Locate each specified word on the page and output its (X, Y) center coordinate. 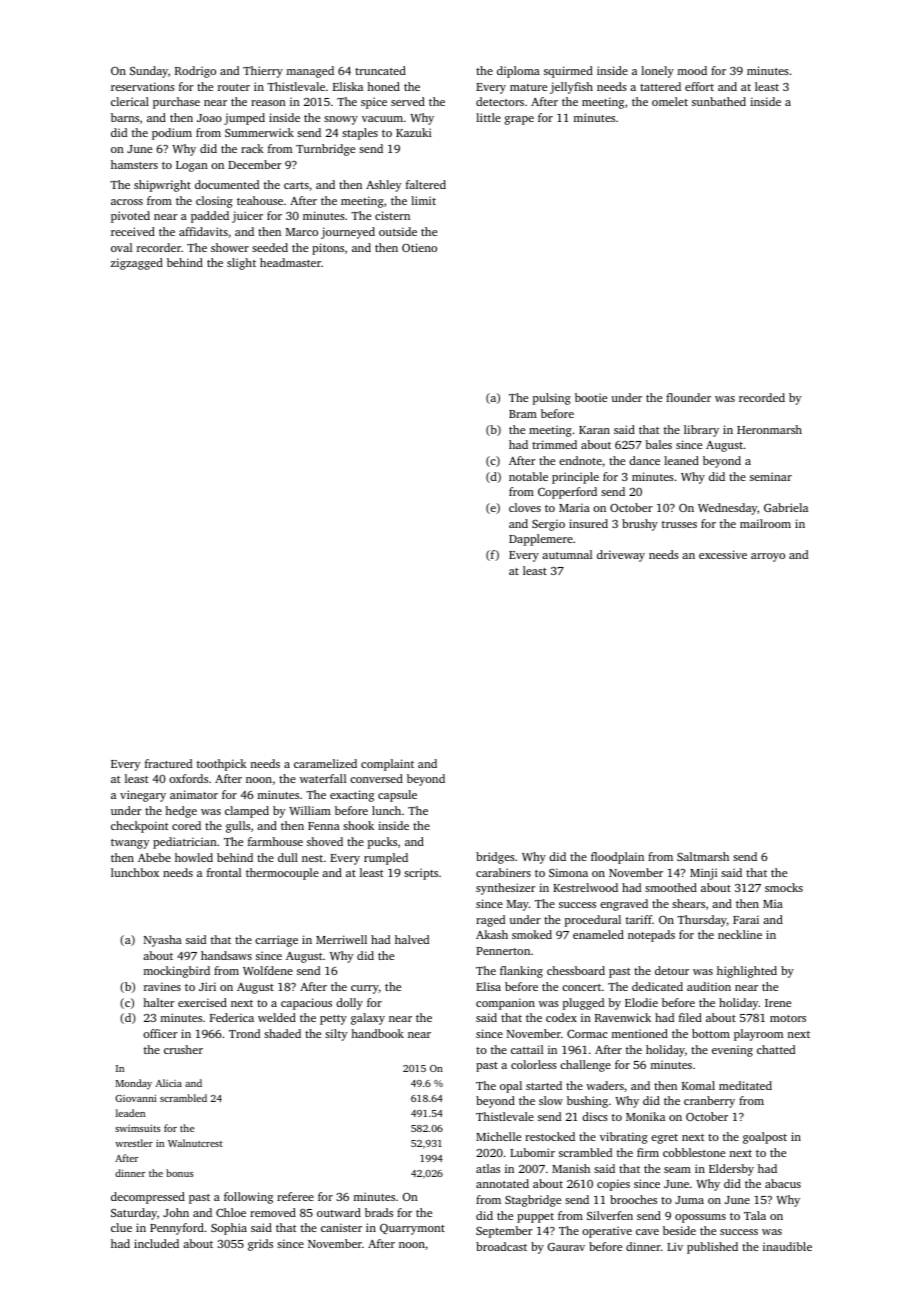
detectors (500, 101)
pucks (382, 843)
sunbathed (719, 101)
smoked (532, 934)
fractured (168, 763)
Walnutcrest (195, 1143)
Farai (746, 919)
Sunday (149, 72)
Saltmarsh (703, 856)
